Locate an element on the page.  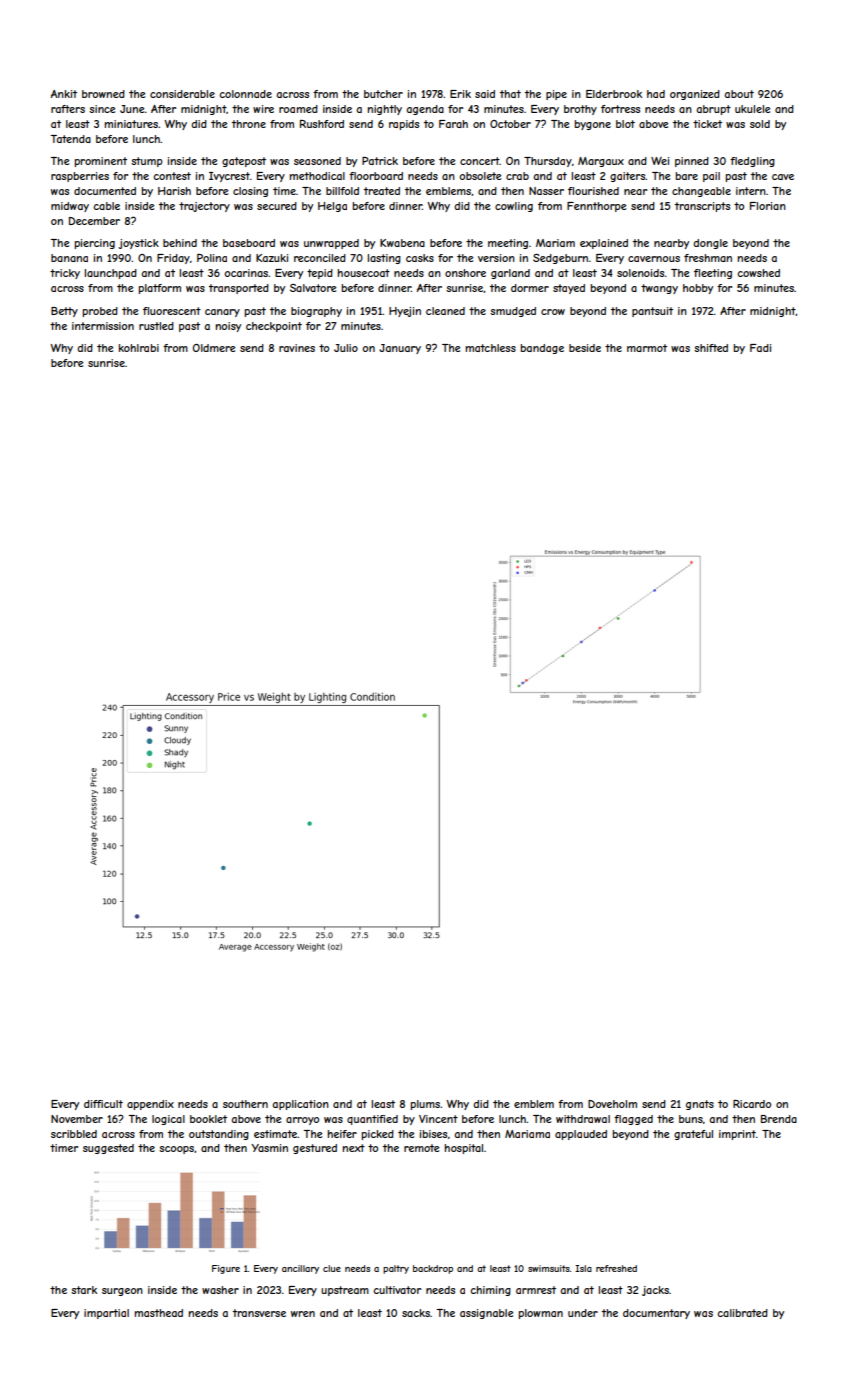
fledgling is located at coordinates (752, 162).
